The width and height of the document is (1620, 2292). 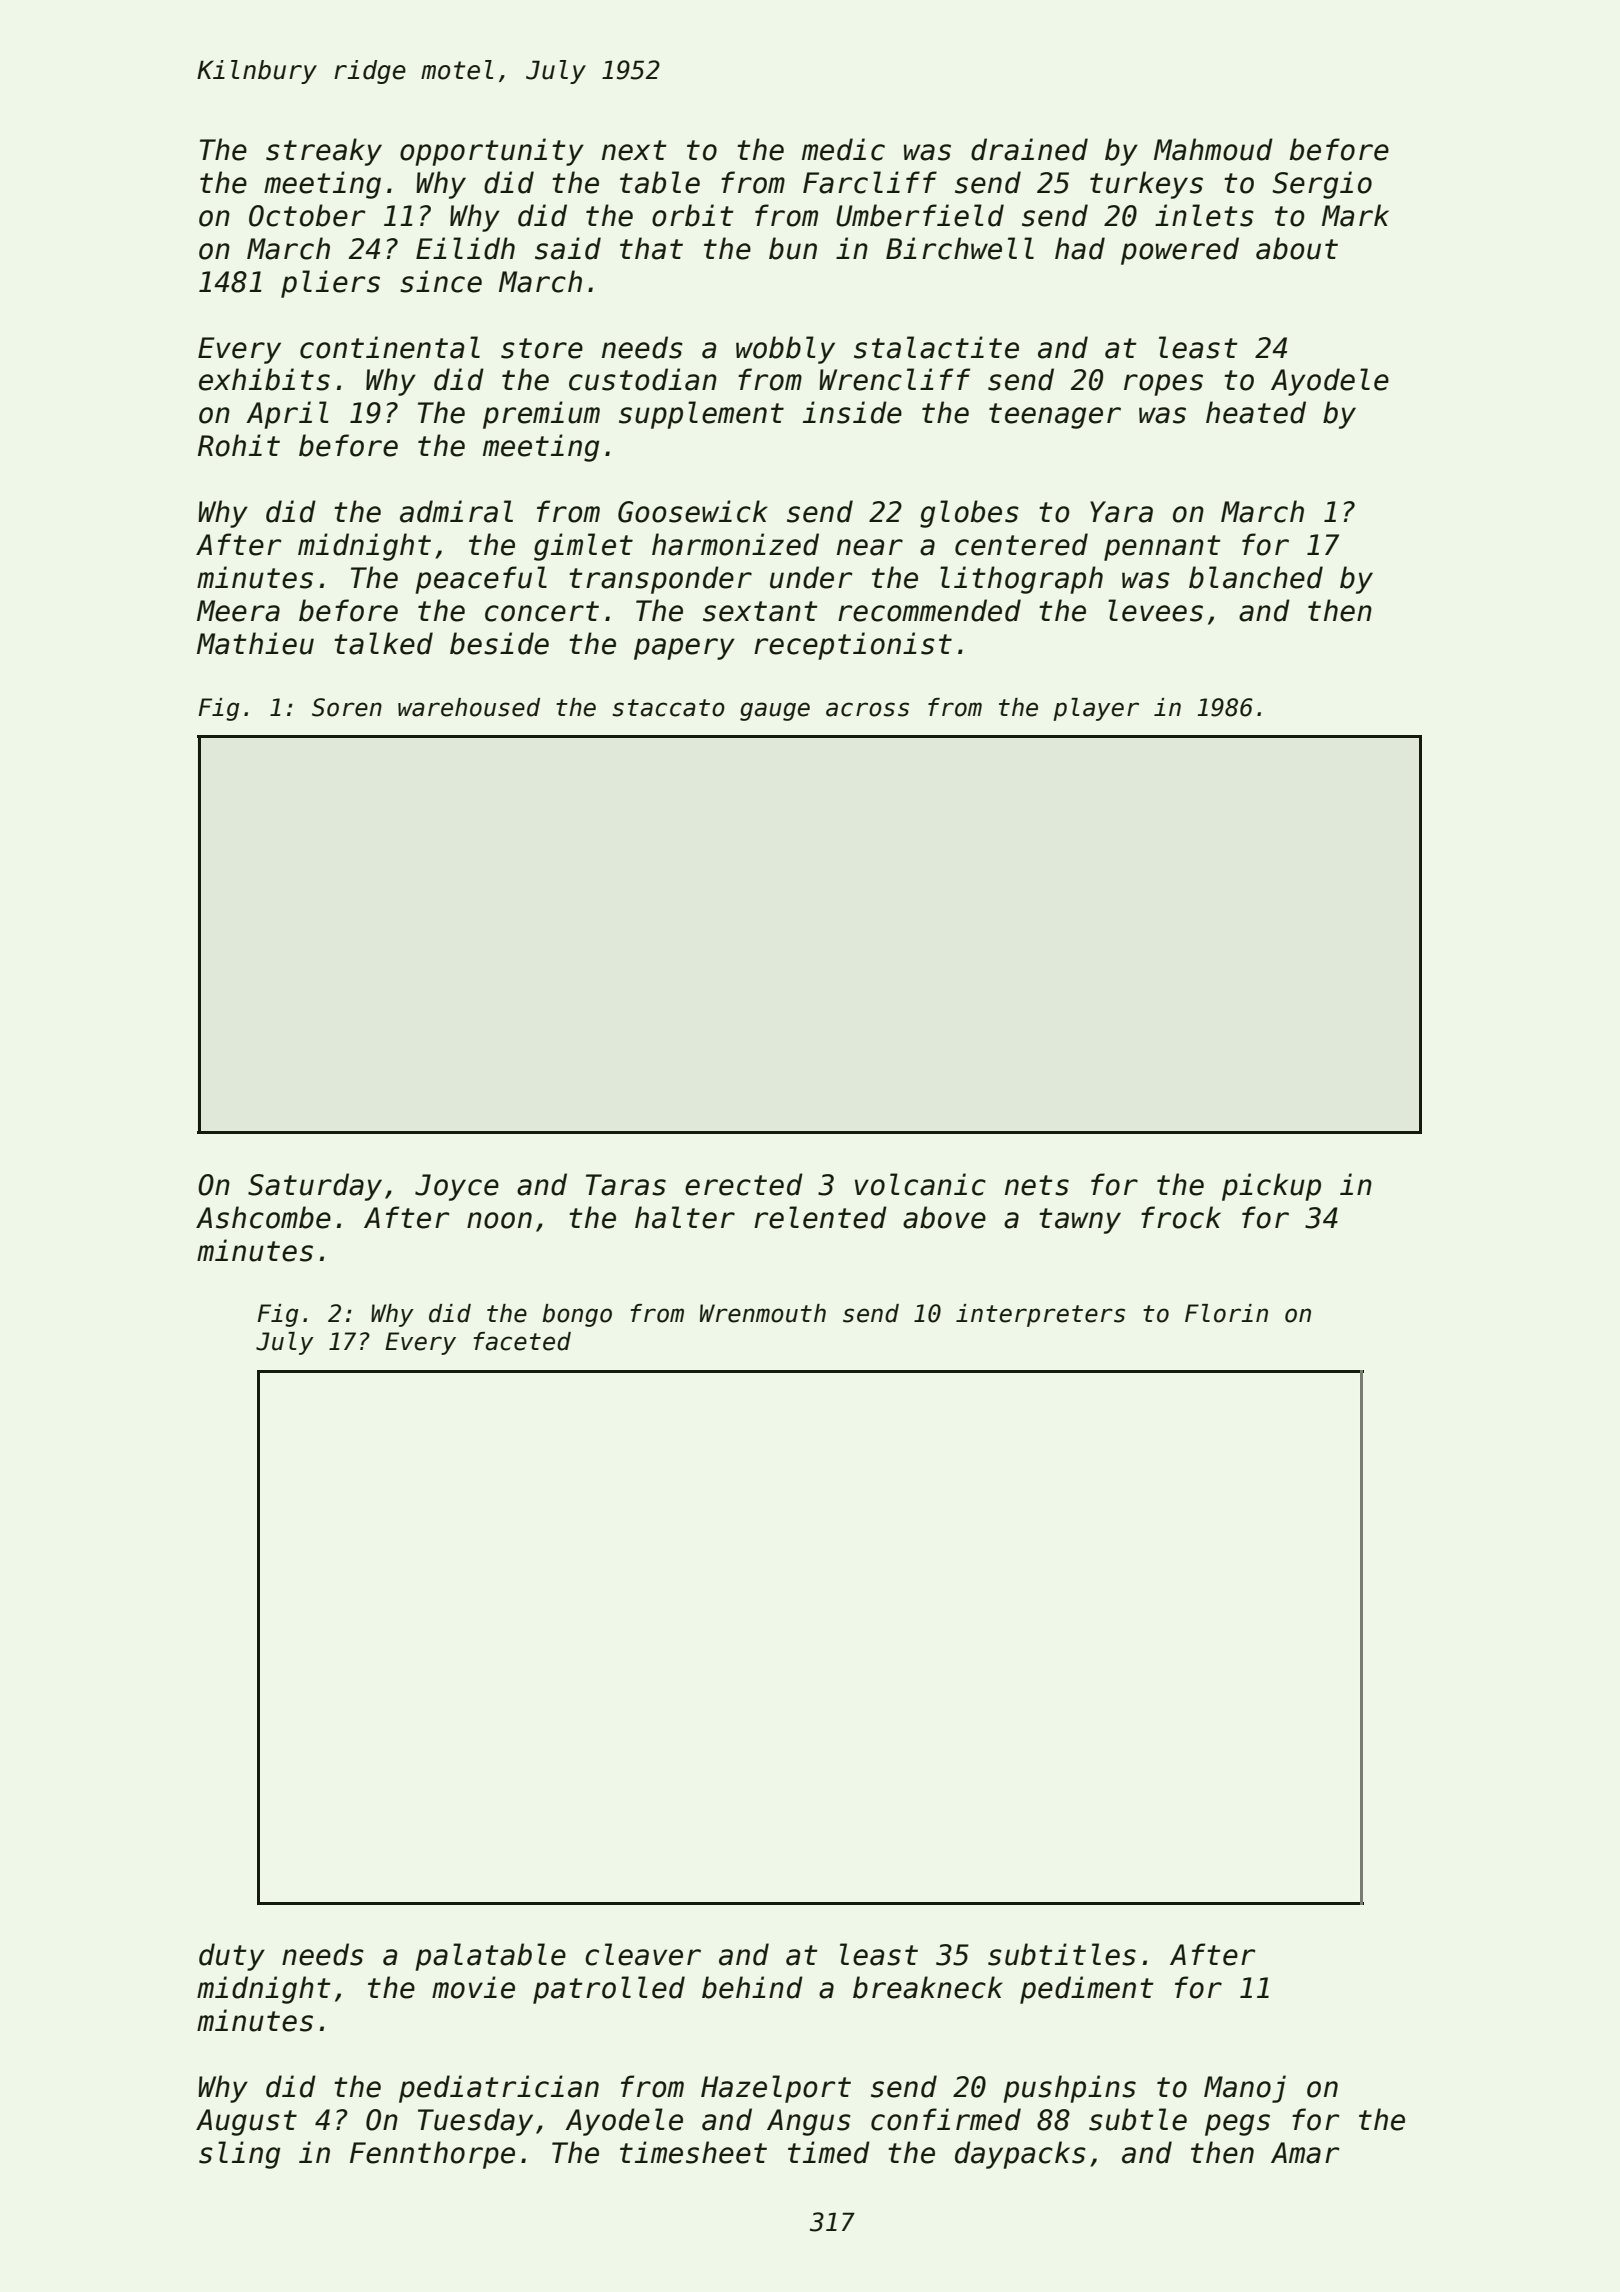 What do you see at coordinates (577, 1315) in the document?
I see `bongo` at bounding box center [577, 1315].
